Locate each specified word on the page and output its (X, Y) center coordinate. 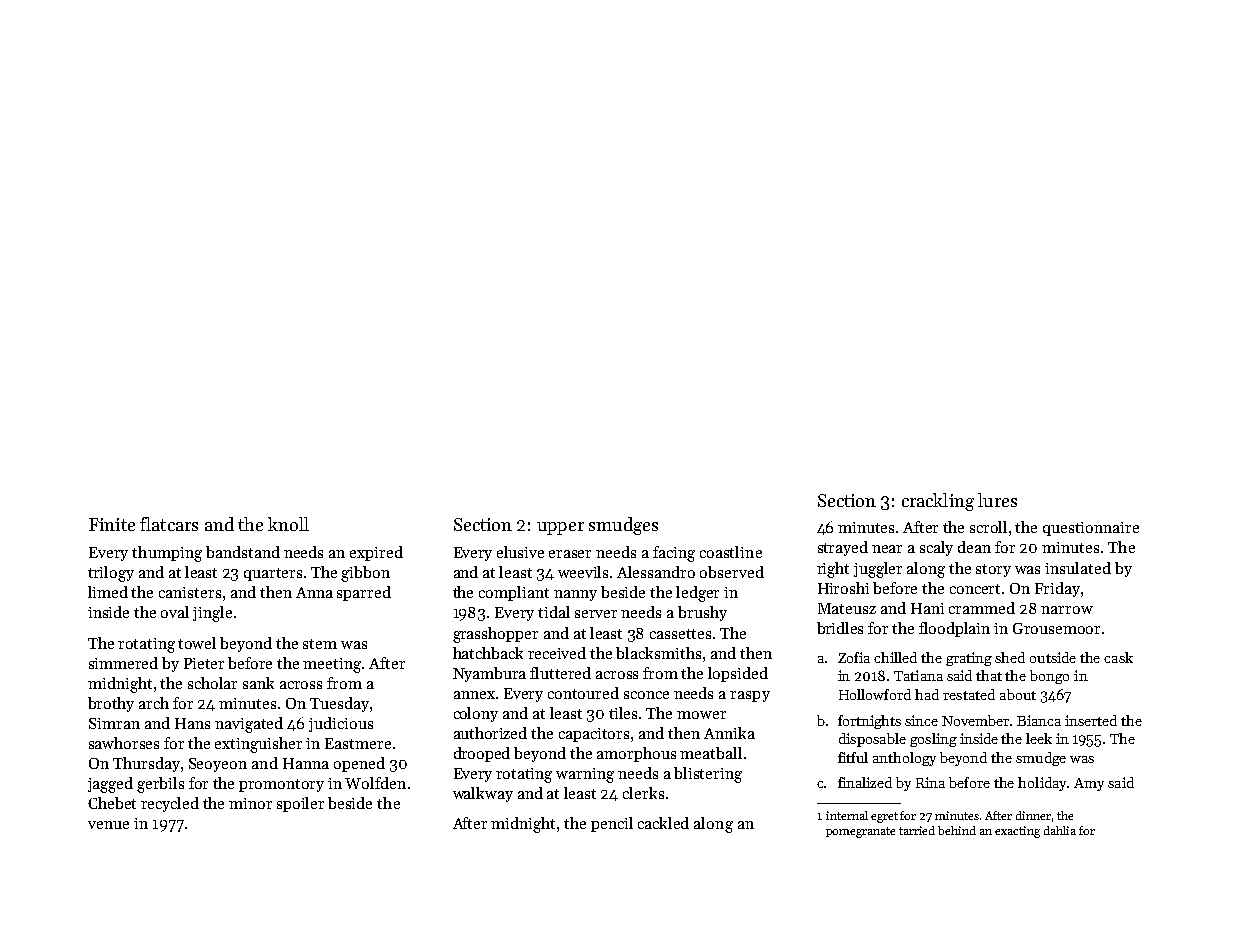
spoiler (300, 804)
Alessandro (656, 572)
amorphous (636, 754)
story (993, 570)
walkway (483, 794)
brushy (702, 613)
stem (320, 644)
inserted (1091, 720)
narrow (1067, 610)
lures (997, 500)
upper (560, 528)
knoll (288, 524)
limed (108, 592)
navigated (249, 725)
